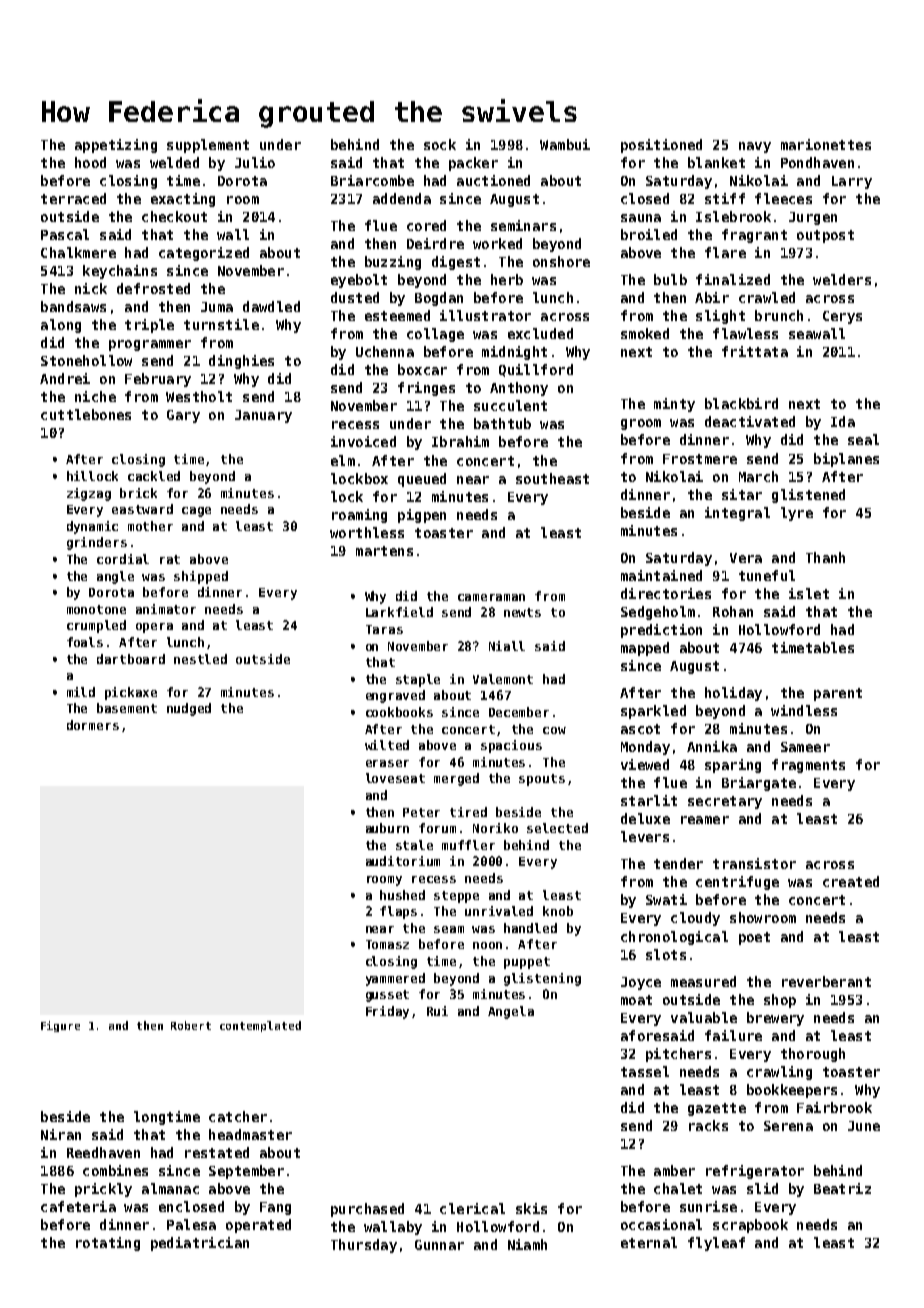  Describe the element at coordinates (440, 144) in the page. I see `sock` at that location.
